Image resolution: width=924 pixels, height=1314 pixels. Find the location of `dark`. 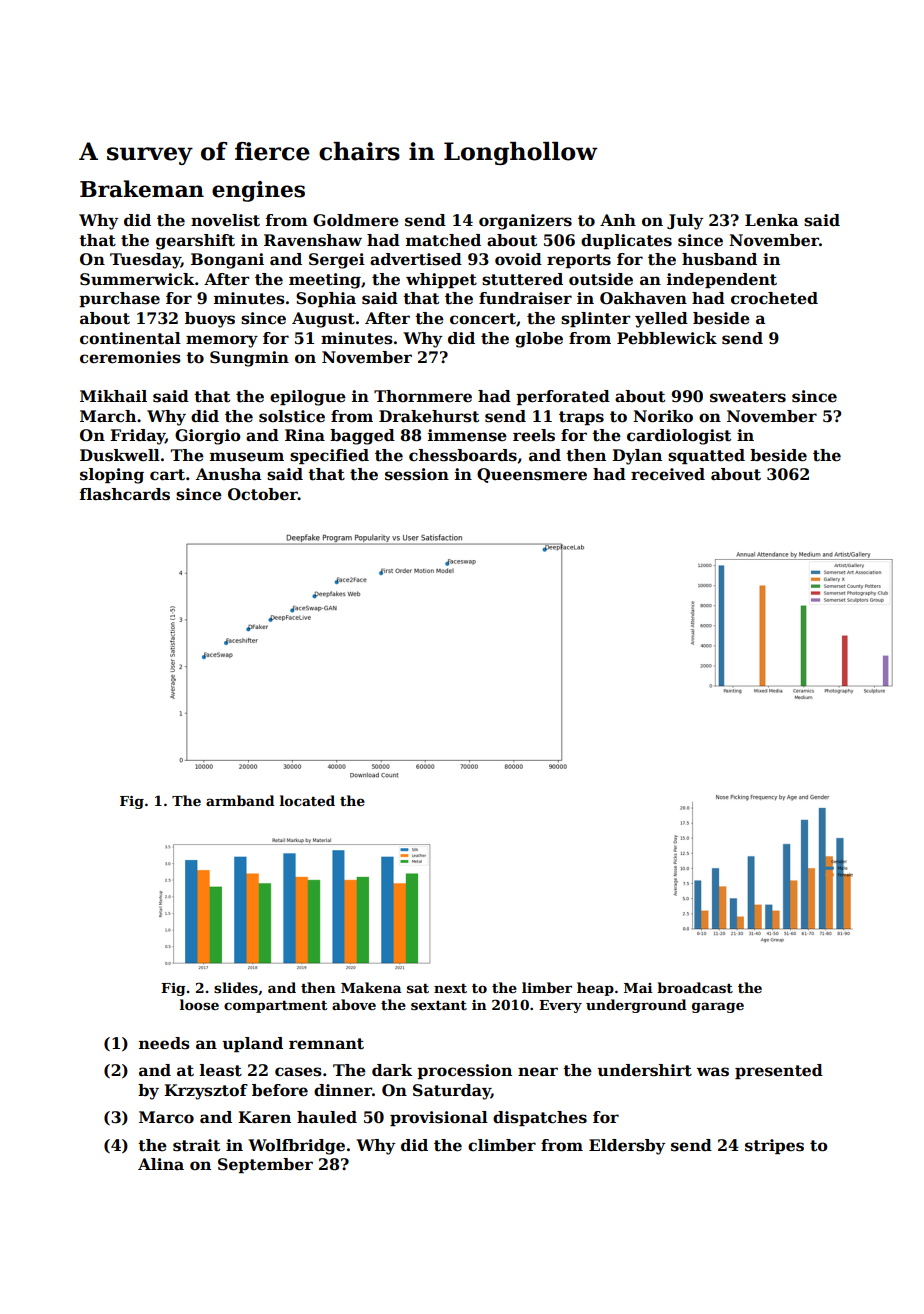

dark is located at coordinates (392, 1070).
